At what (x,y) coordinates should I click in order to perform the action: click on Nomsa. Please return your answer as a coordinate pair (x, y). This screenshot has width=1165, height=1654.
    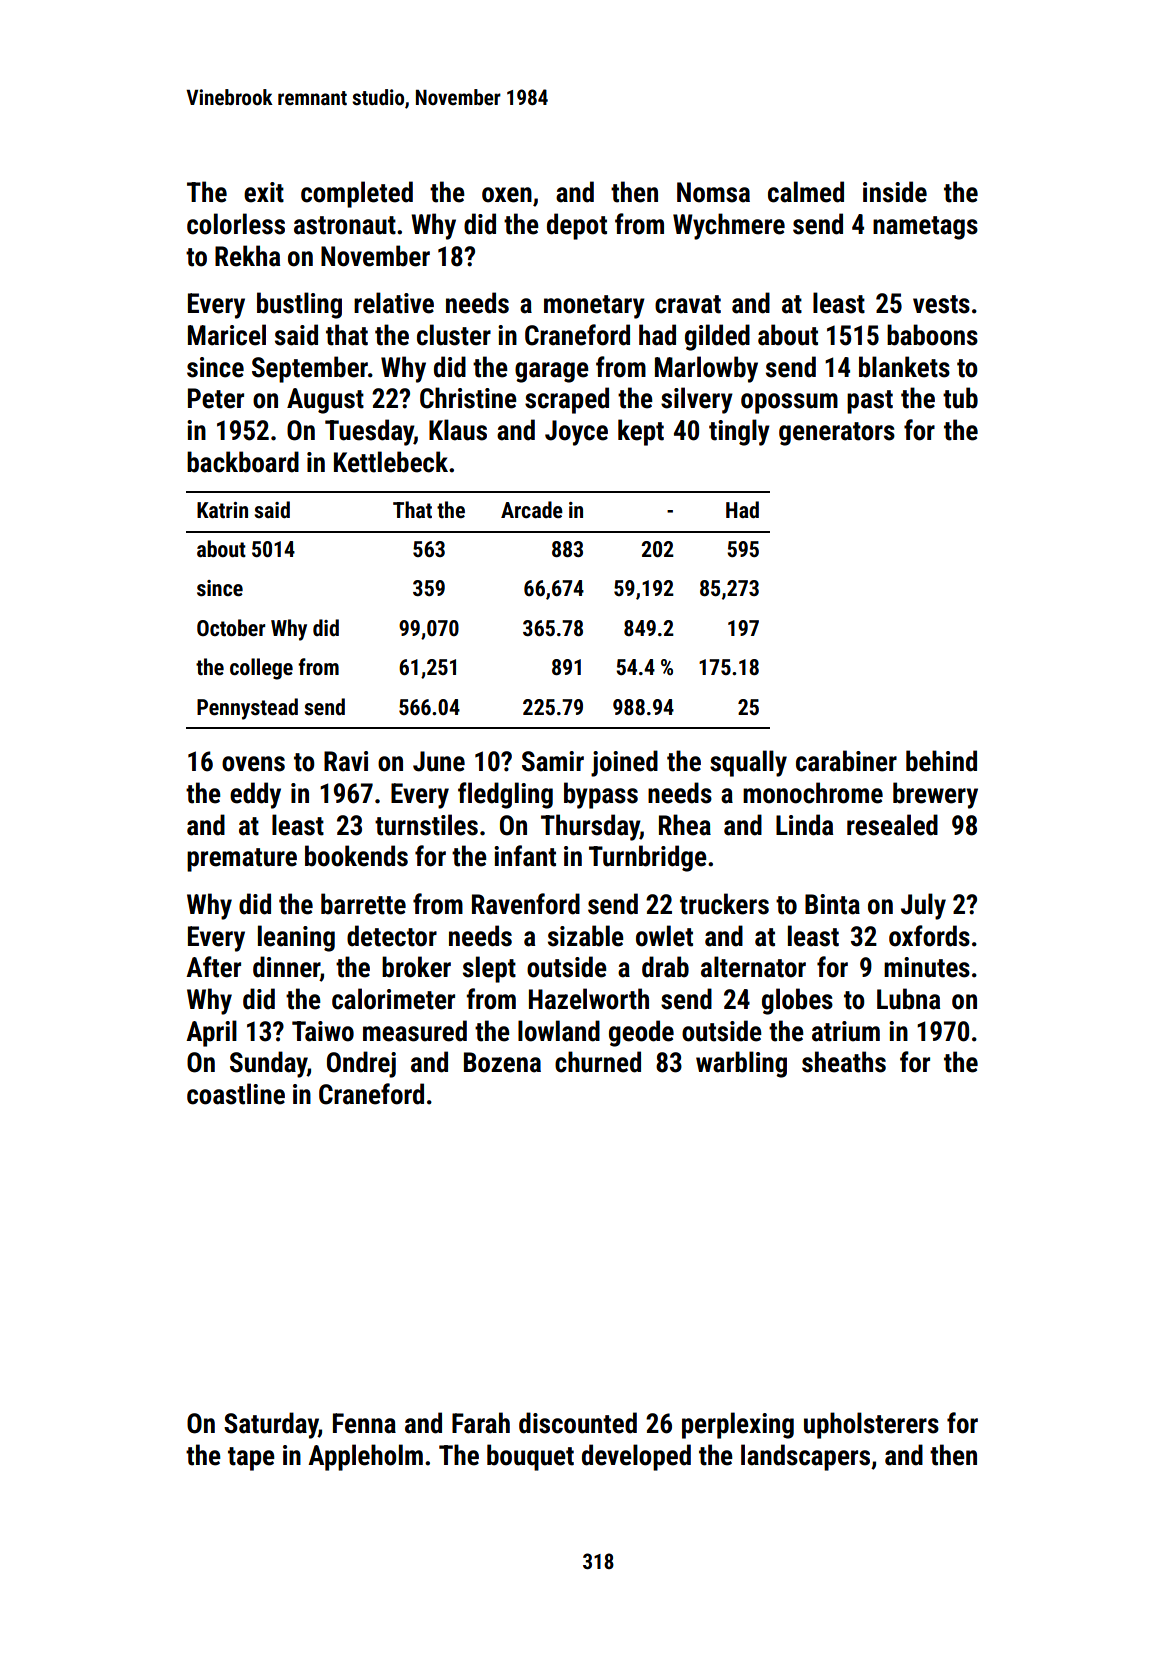
    Looking at the image, I should click on (713, 192).
